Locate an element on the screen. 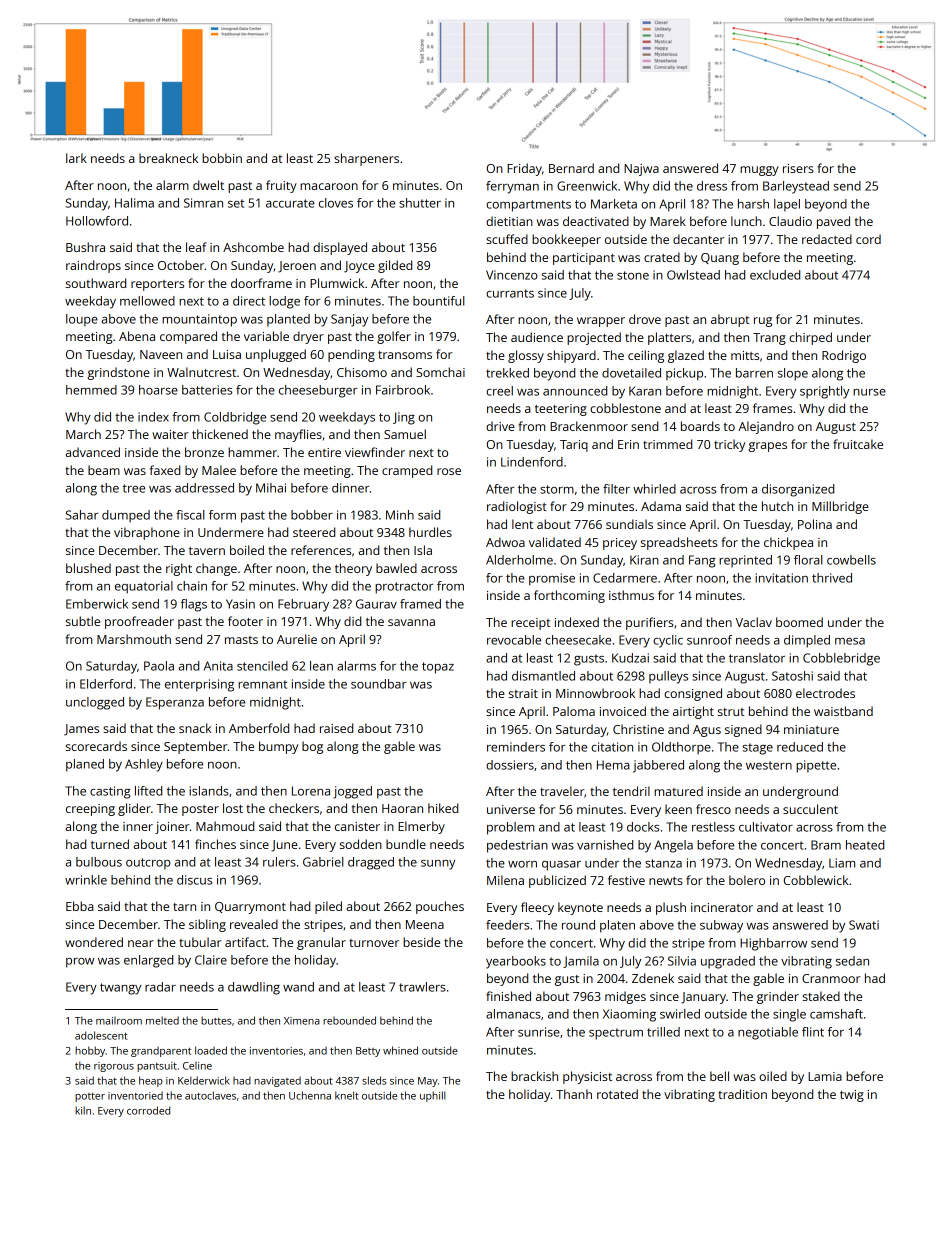  swirled is located at coordinates (680, 1014).
